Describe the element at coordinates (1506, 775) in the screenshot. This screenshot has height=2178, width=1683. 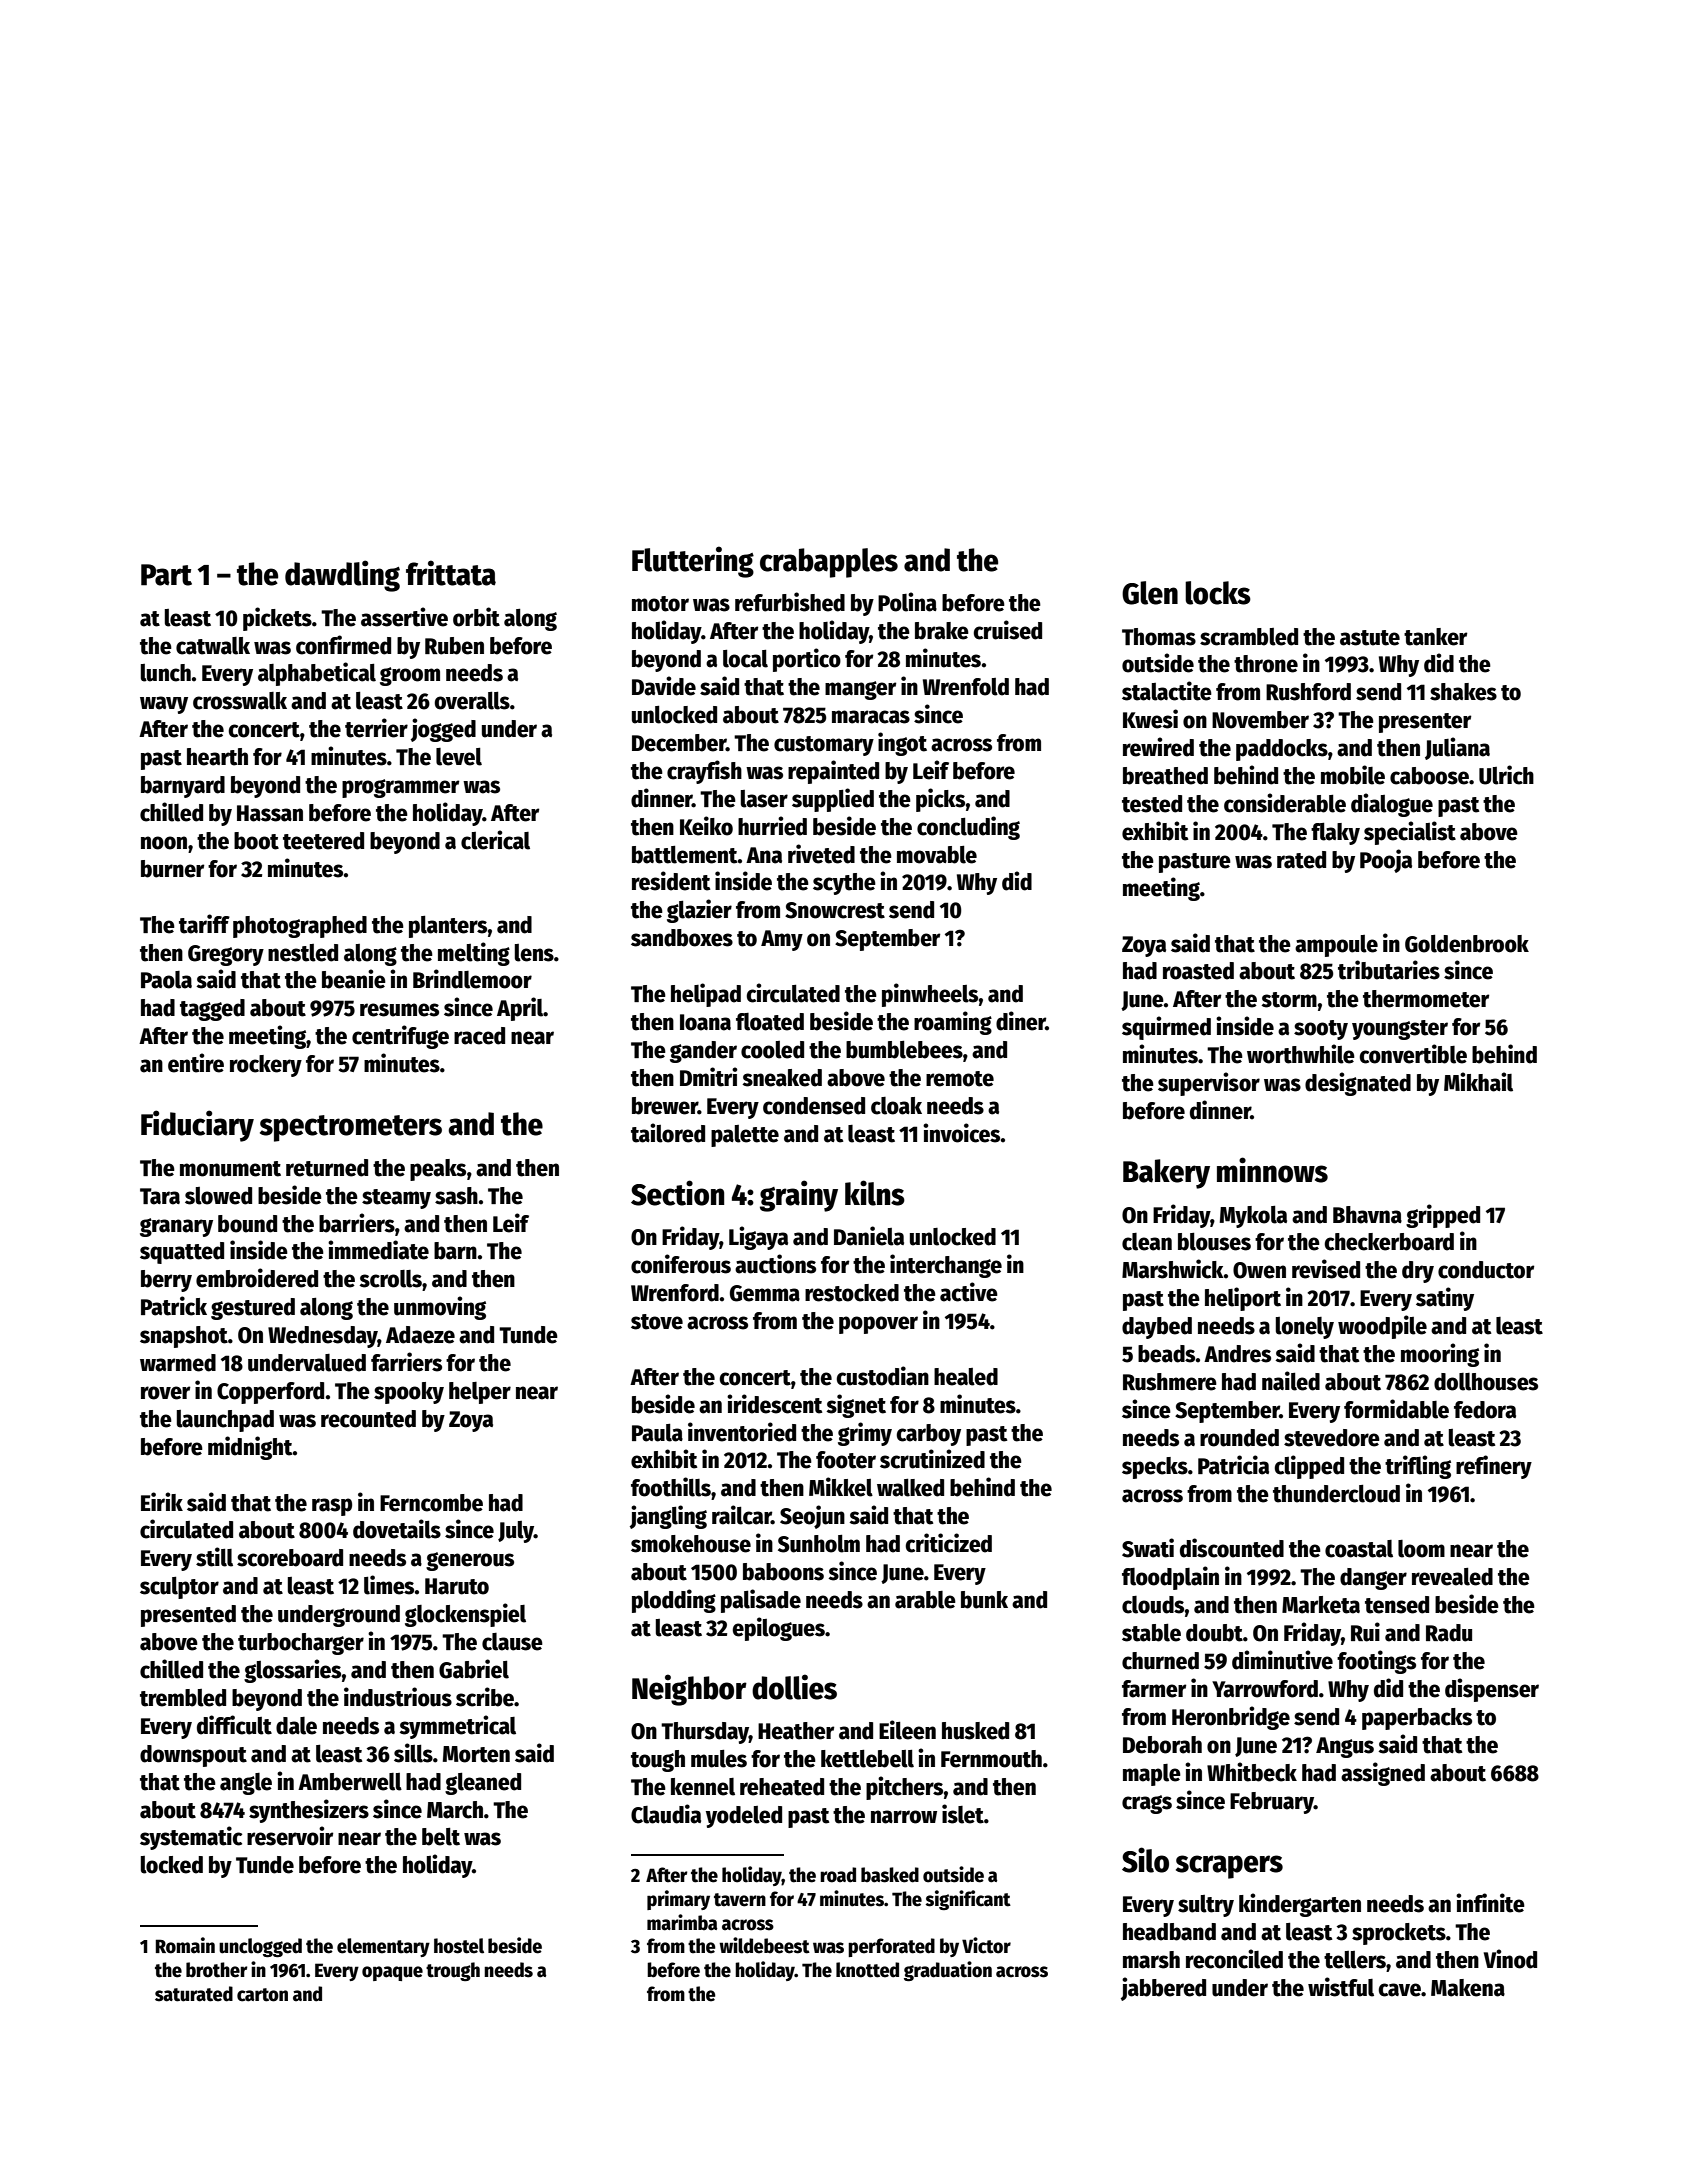
I see `Ulrich` at that location.
